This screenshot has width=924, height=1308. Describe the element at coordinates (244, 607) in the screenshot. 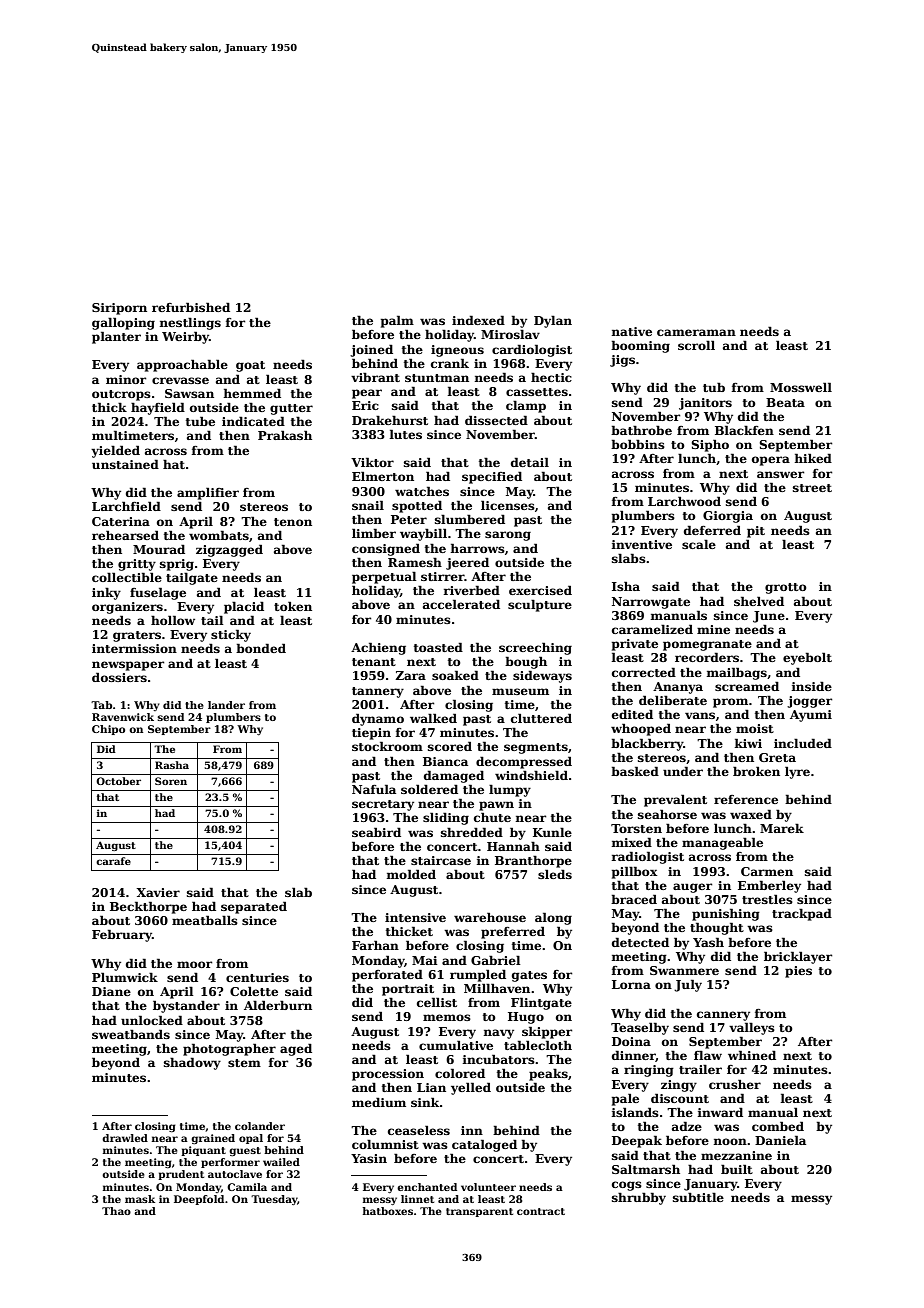

I see `placid` at that location.
